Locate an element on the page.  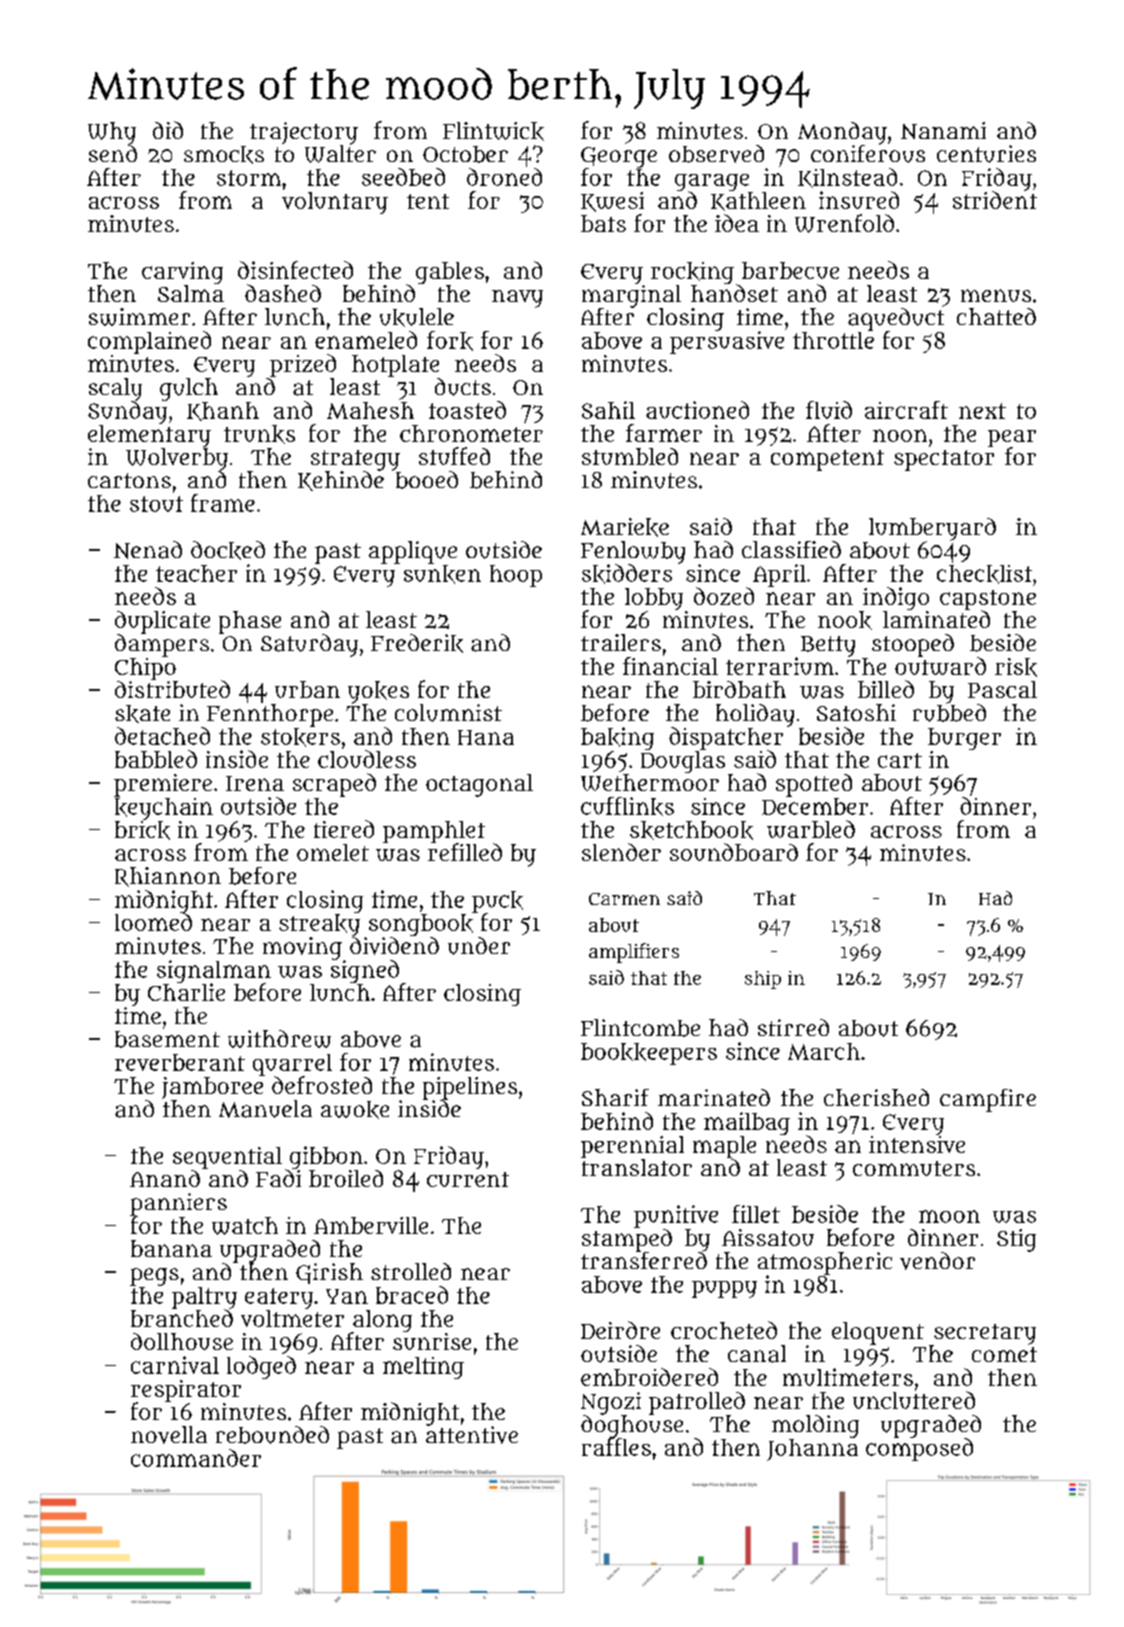
observed is located at coordinates (716, 154).
